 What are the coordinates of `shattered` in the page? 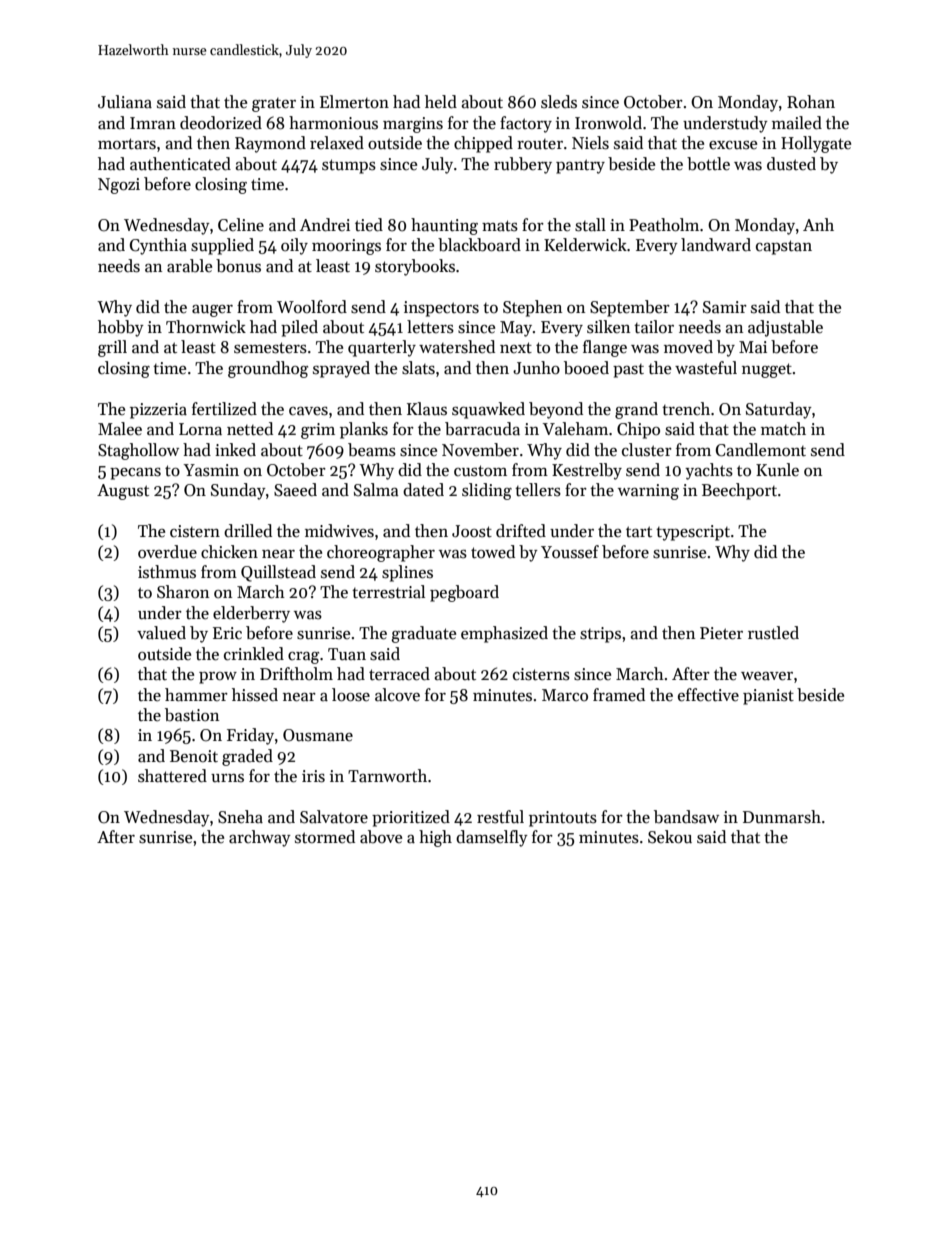 It's located at (172, 776).
